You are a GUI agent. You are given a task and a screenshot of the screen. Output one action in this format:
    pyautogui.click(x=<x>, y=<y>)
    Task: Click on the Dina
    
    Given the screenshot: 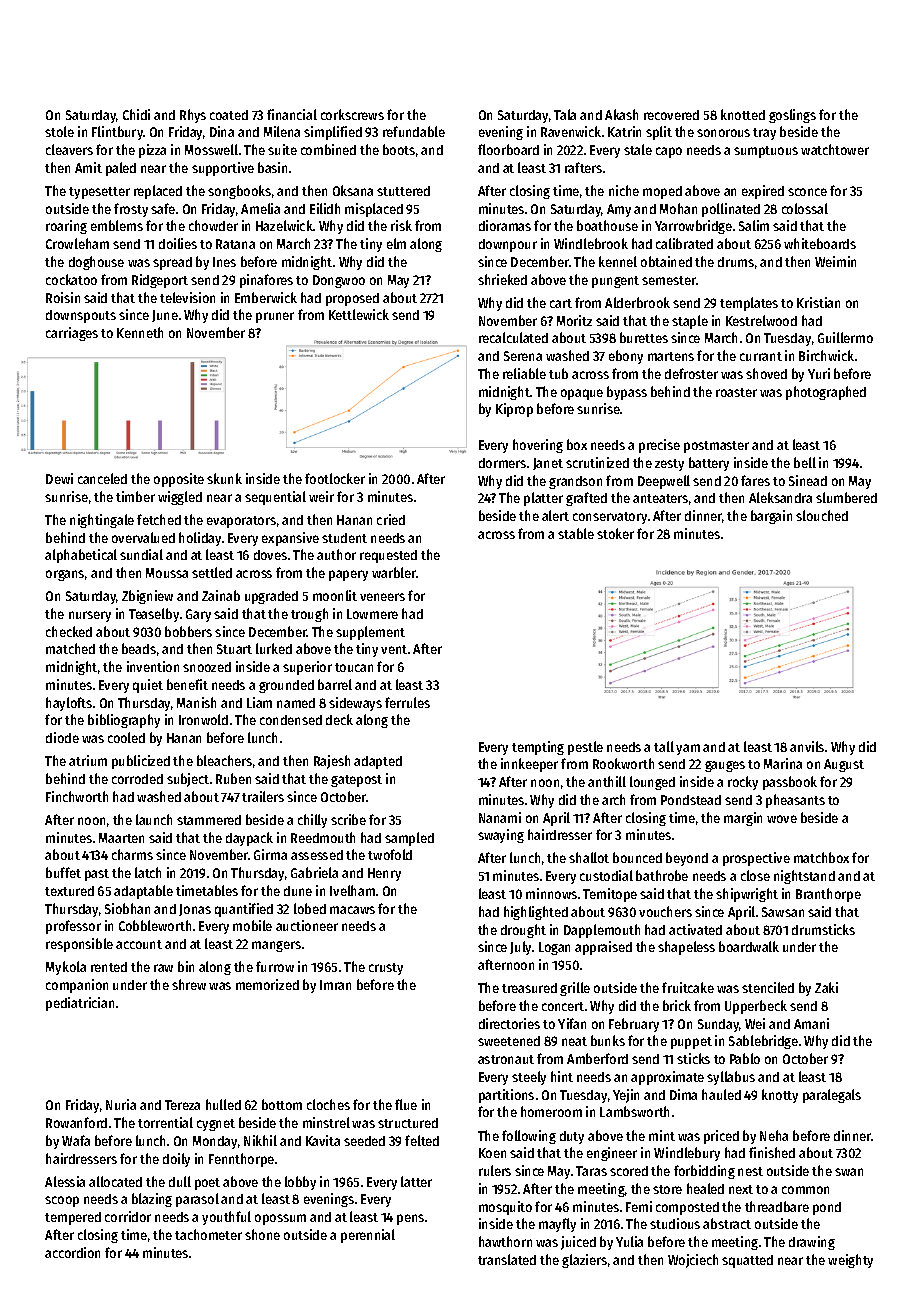 What is the action you would take?
    pyautogui.click(x=222, y=131)
